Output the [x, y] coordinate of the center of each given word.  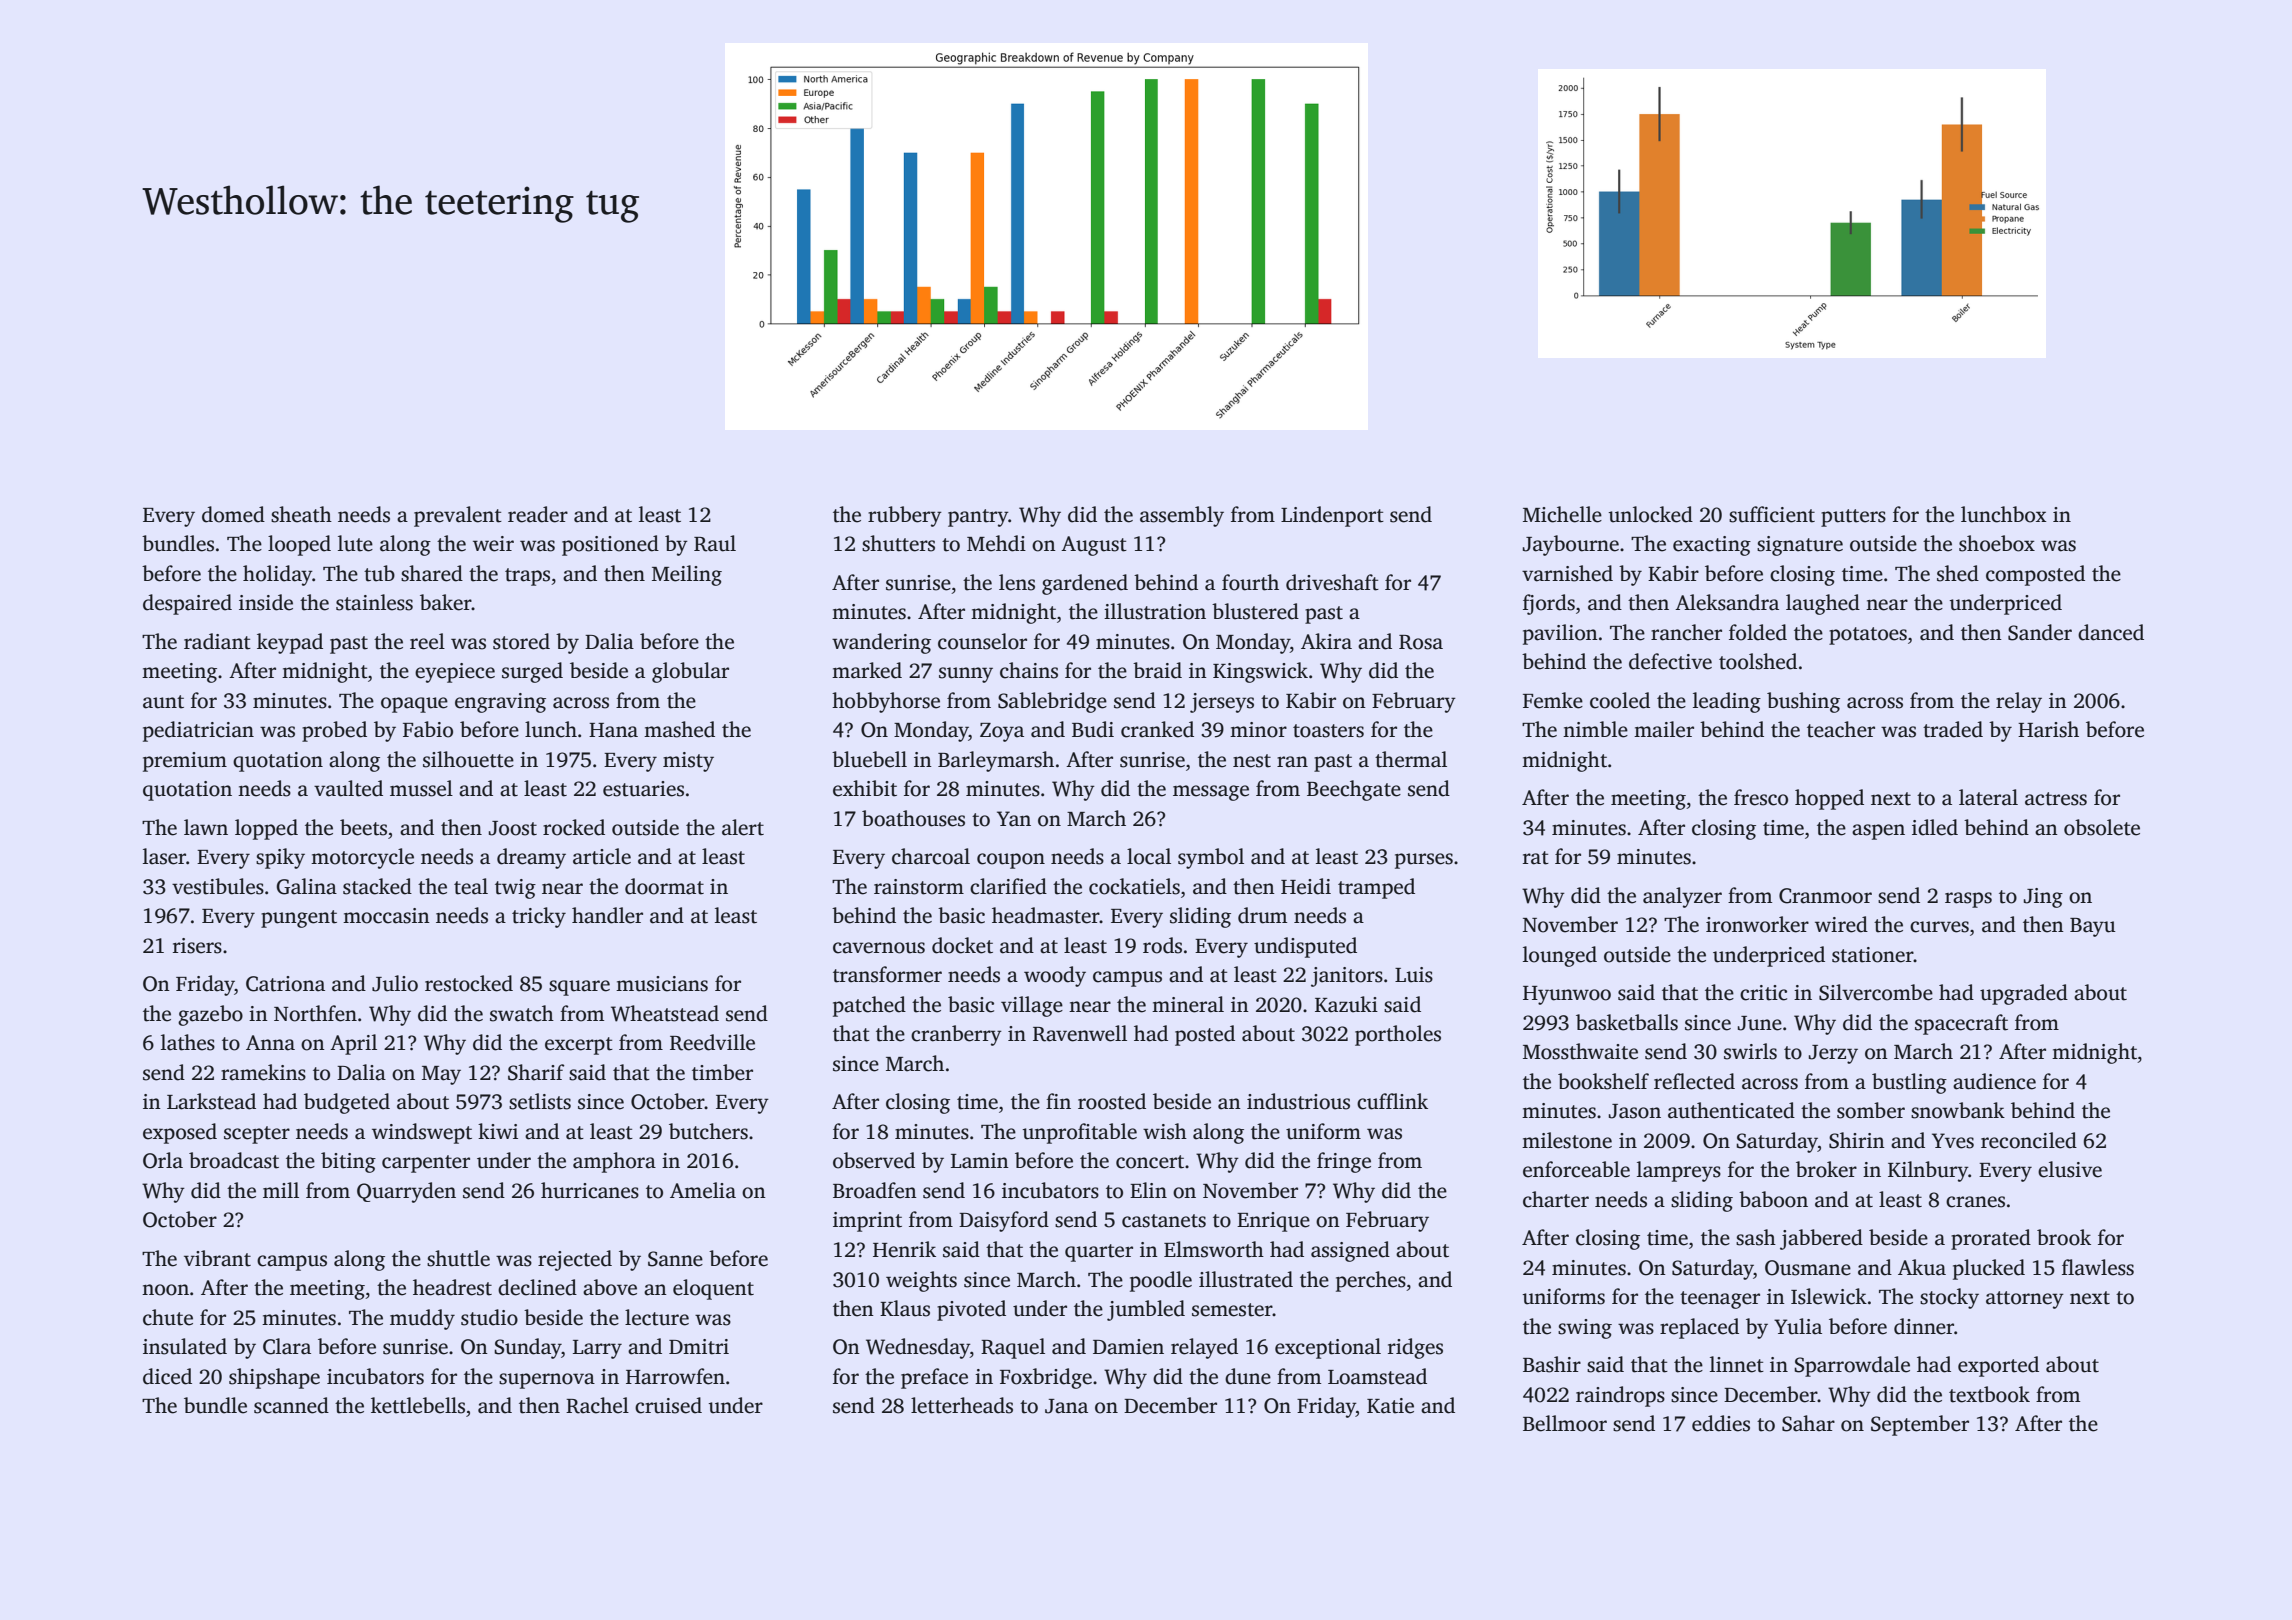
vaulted [348, 788]
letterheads [962, 1405]
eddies [1721, 1423]
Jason [1635, 1111]
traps [527, 577]
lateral [1988, 797]
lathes [188, 1042]
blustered [1255, 611]
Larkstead [211, 1101]
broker [1826, 1169]
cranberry [956, 1035]
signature [1800, 546]
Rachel [597, 1405]
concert [1150, 1162]
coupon [1011, 861]
